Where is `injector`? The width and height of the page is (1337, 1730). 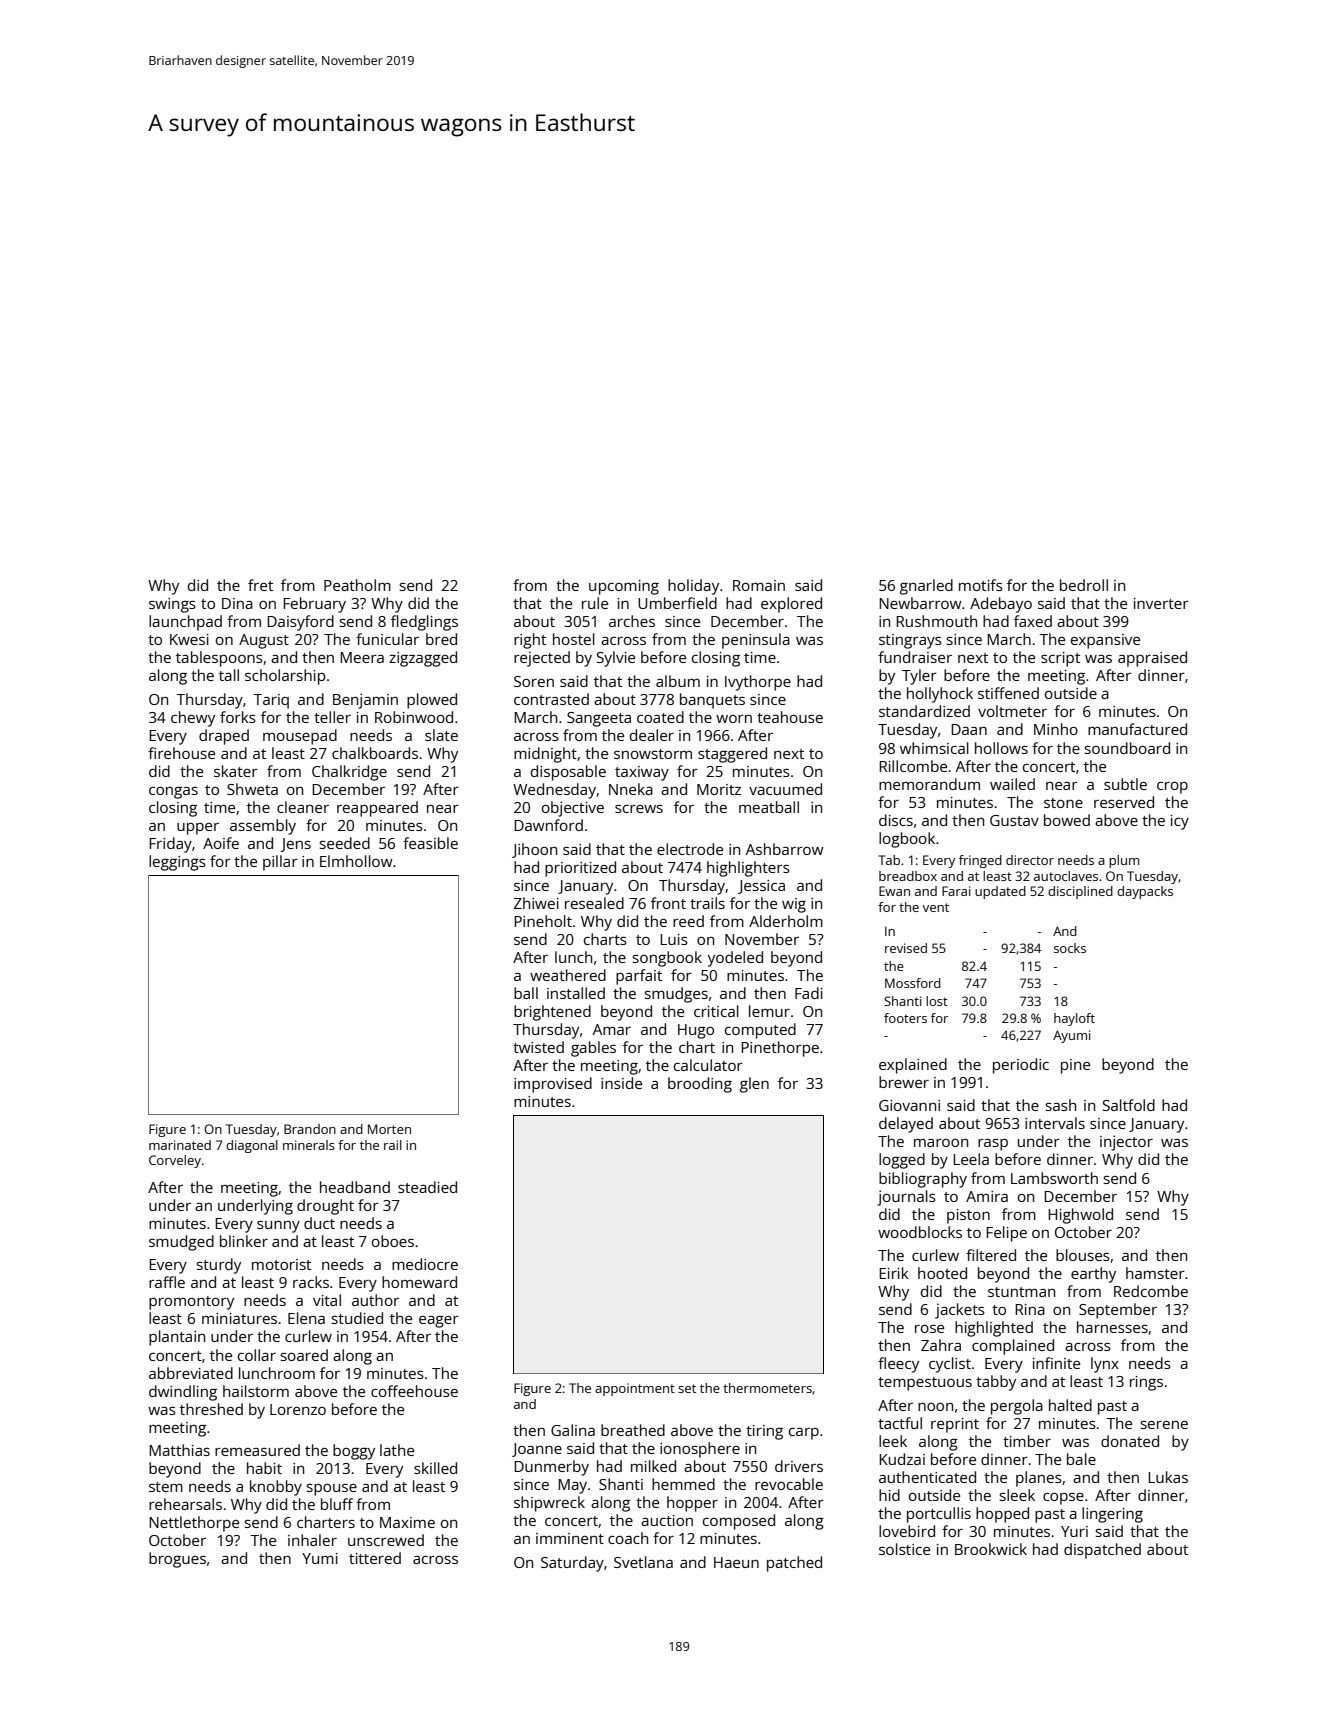
injector is located at coordinates (1126, 1143).
